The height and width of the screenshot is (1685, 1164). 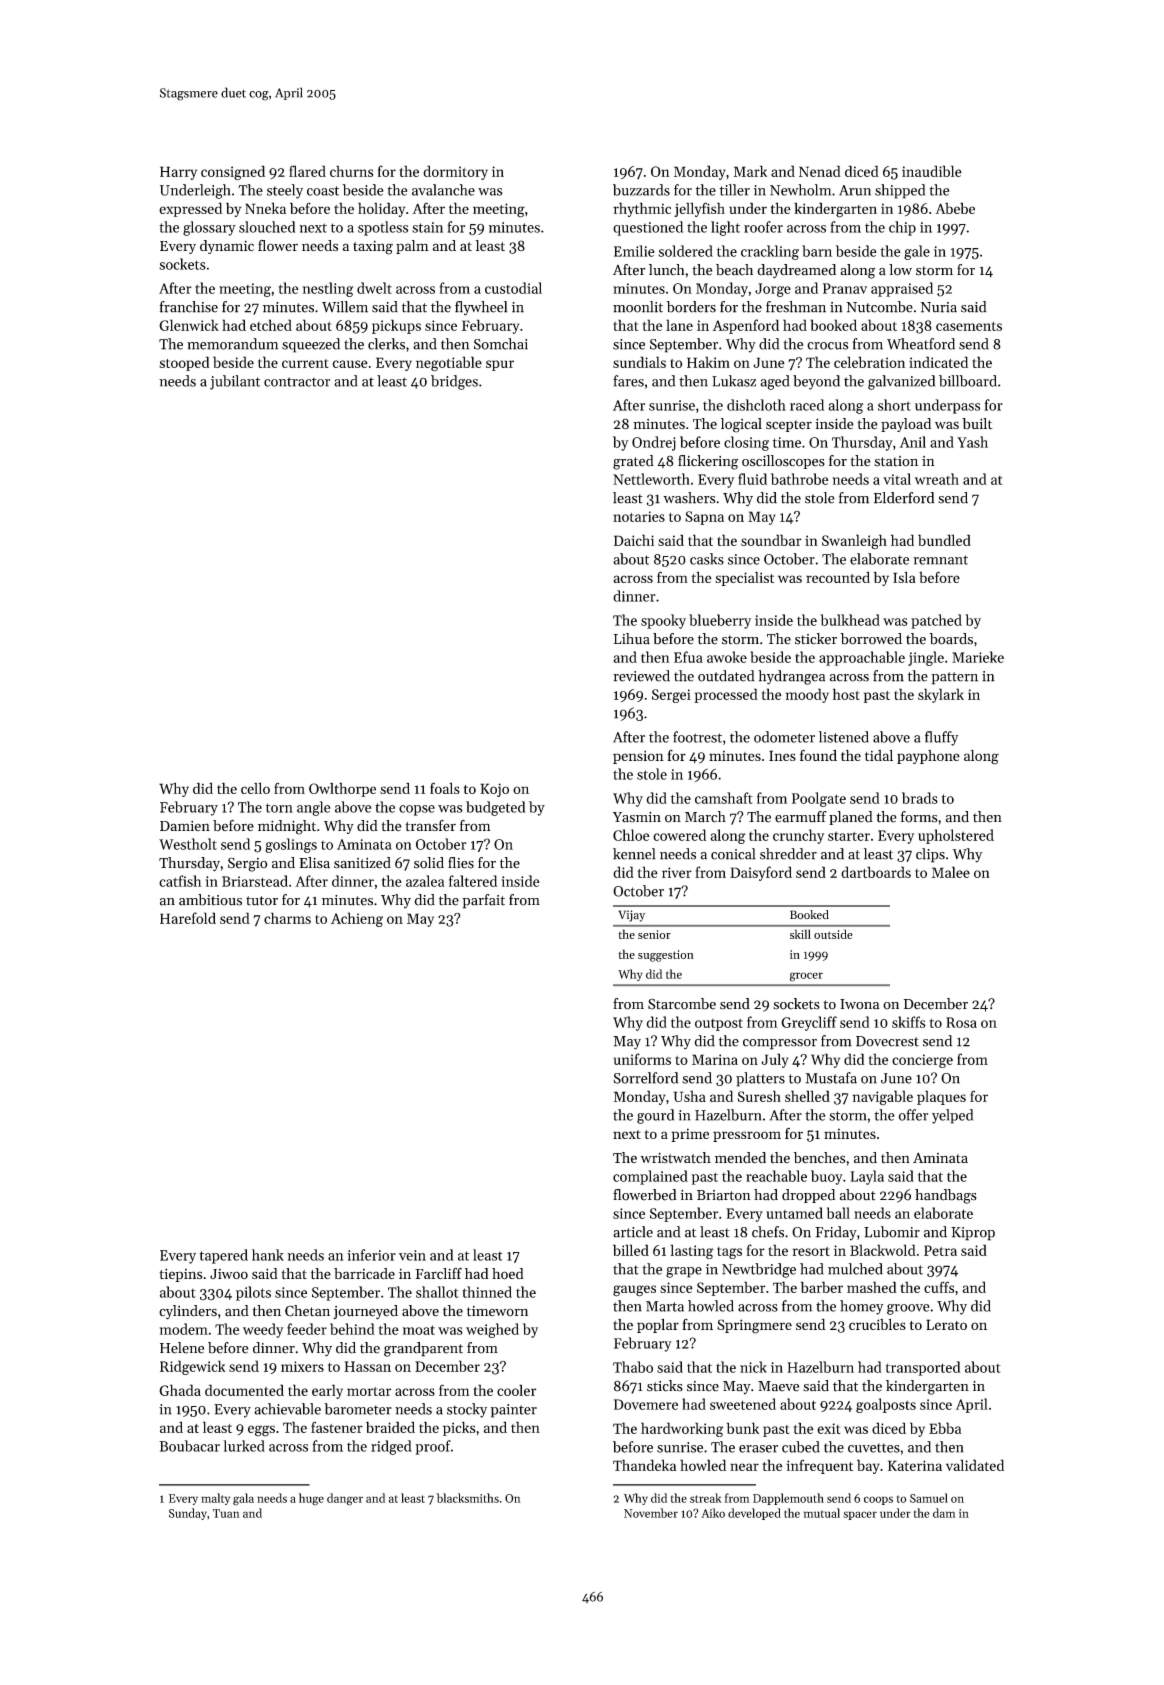 I want to click on cello, so click(x=255, y=788).
